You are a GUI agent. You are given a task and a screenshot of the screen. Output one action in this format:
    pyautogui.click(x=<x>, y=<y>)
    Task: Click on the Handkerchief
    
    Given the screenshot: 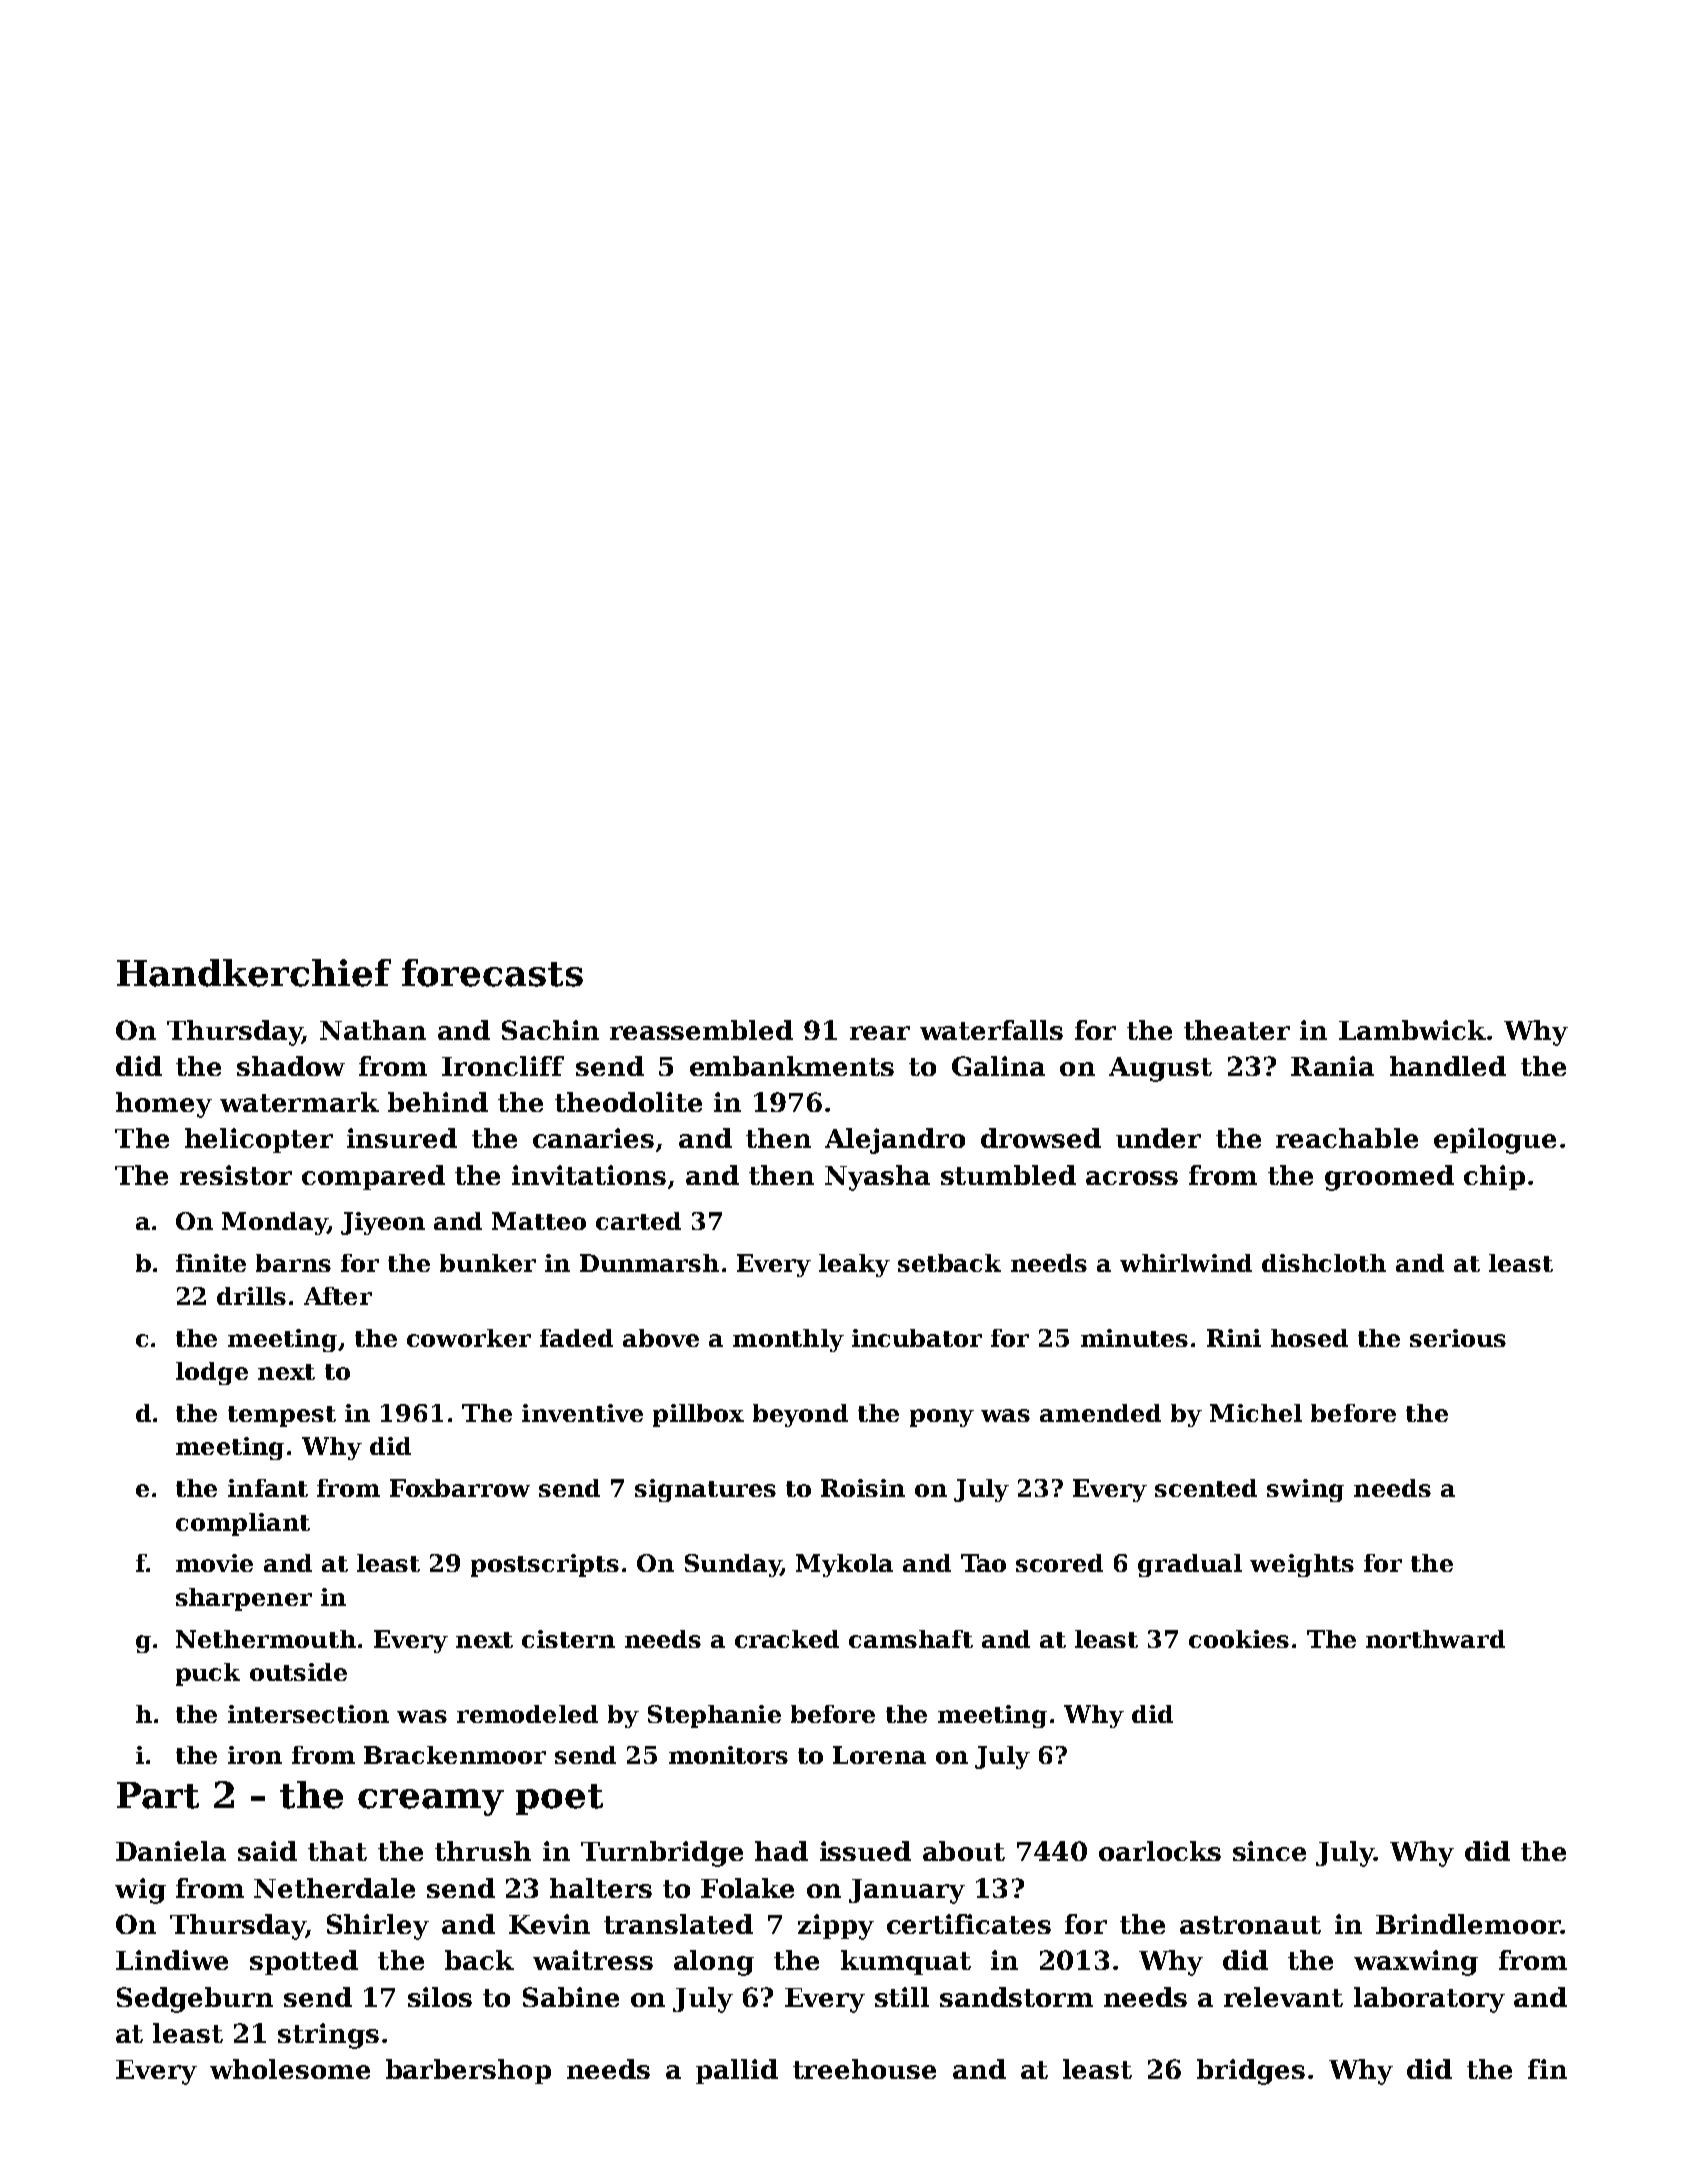 What is the action you would take?
    pyautogui.click(x=254, y=973)
